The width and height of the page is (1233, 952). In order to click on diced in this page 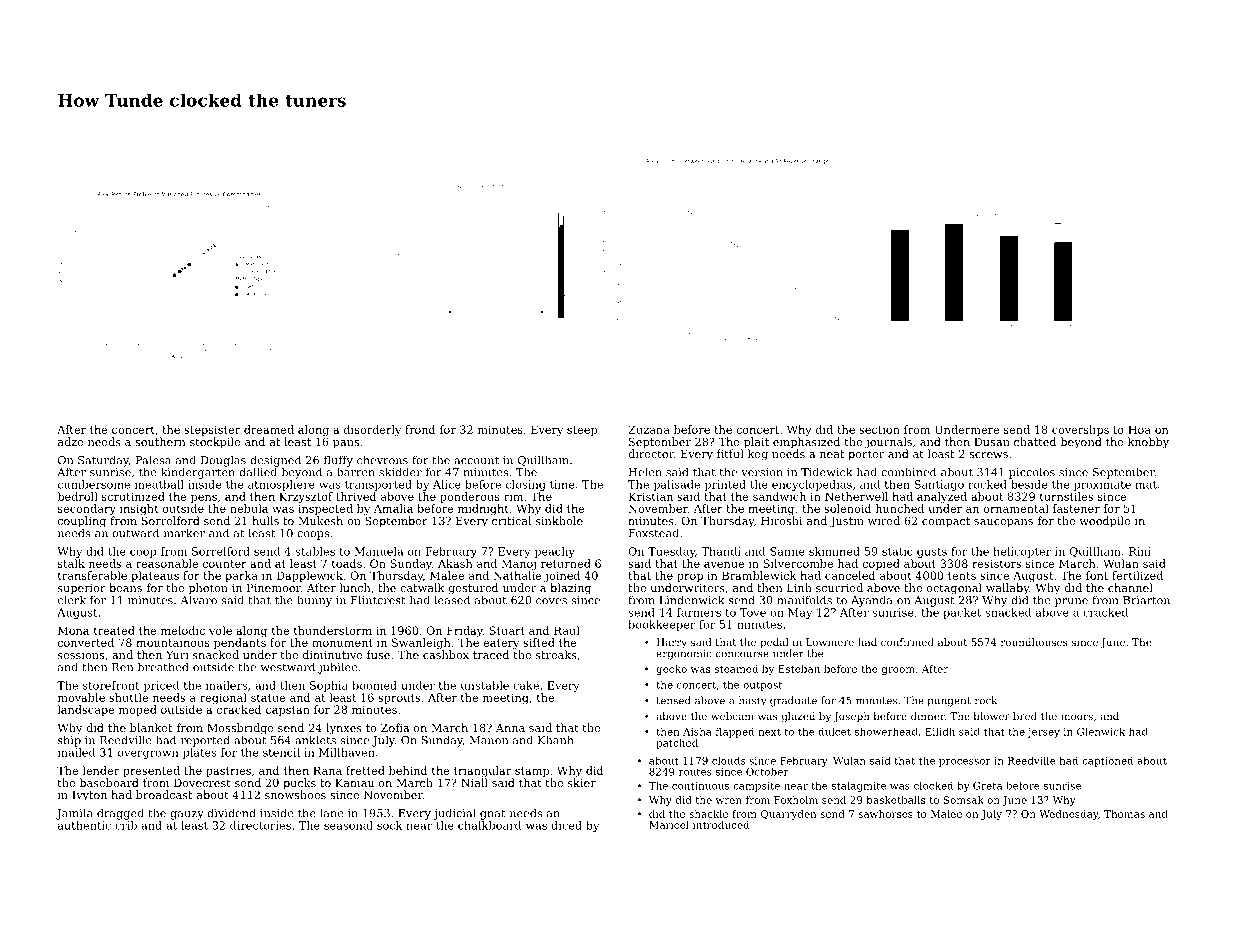, I will do `click(566, 825)`.
